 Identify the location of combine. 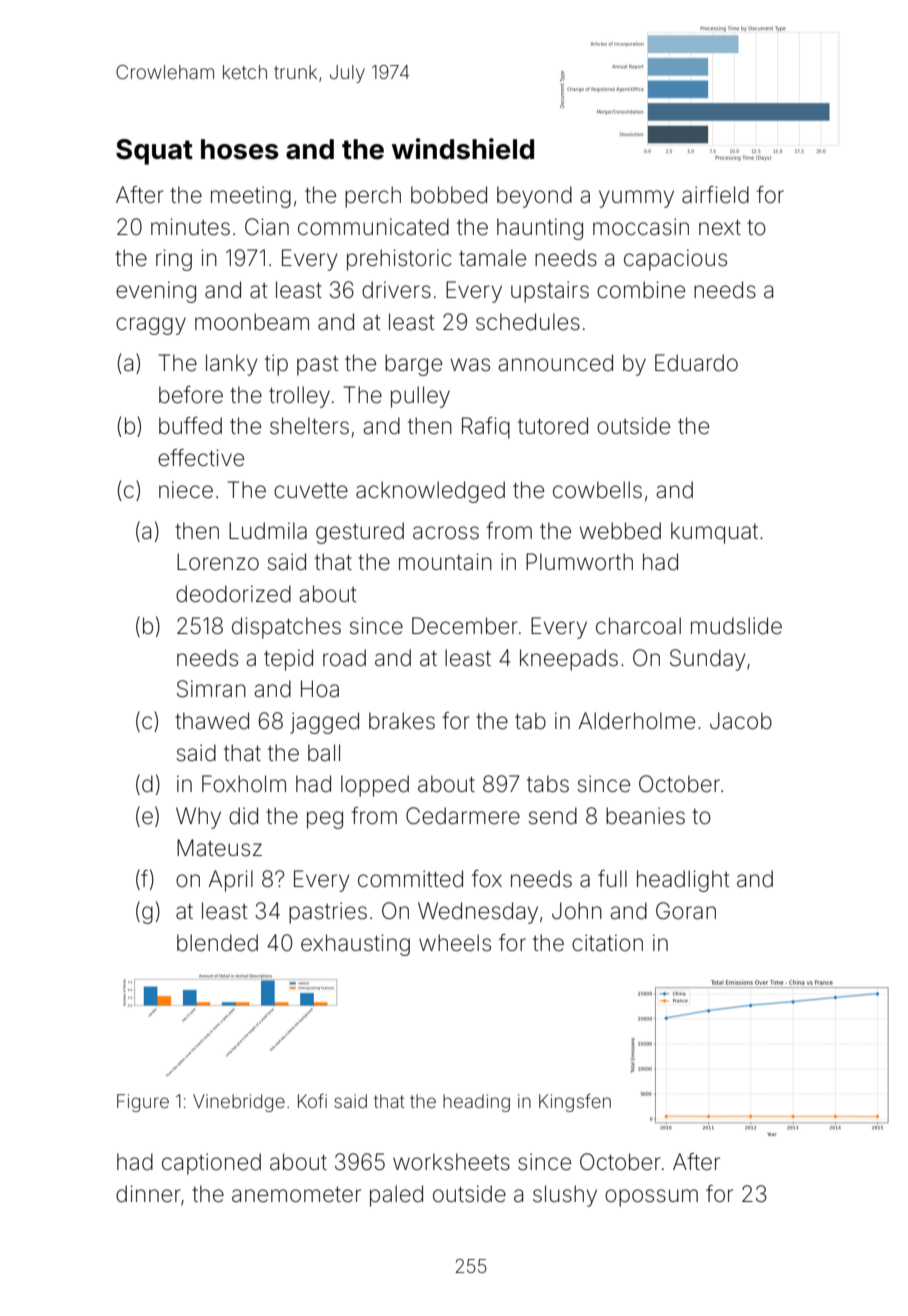
(641, 290).
